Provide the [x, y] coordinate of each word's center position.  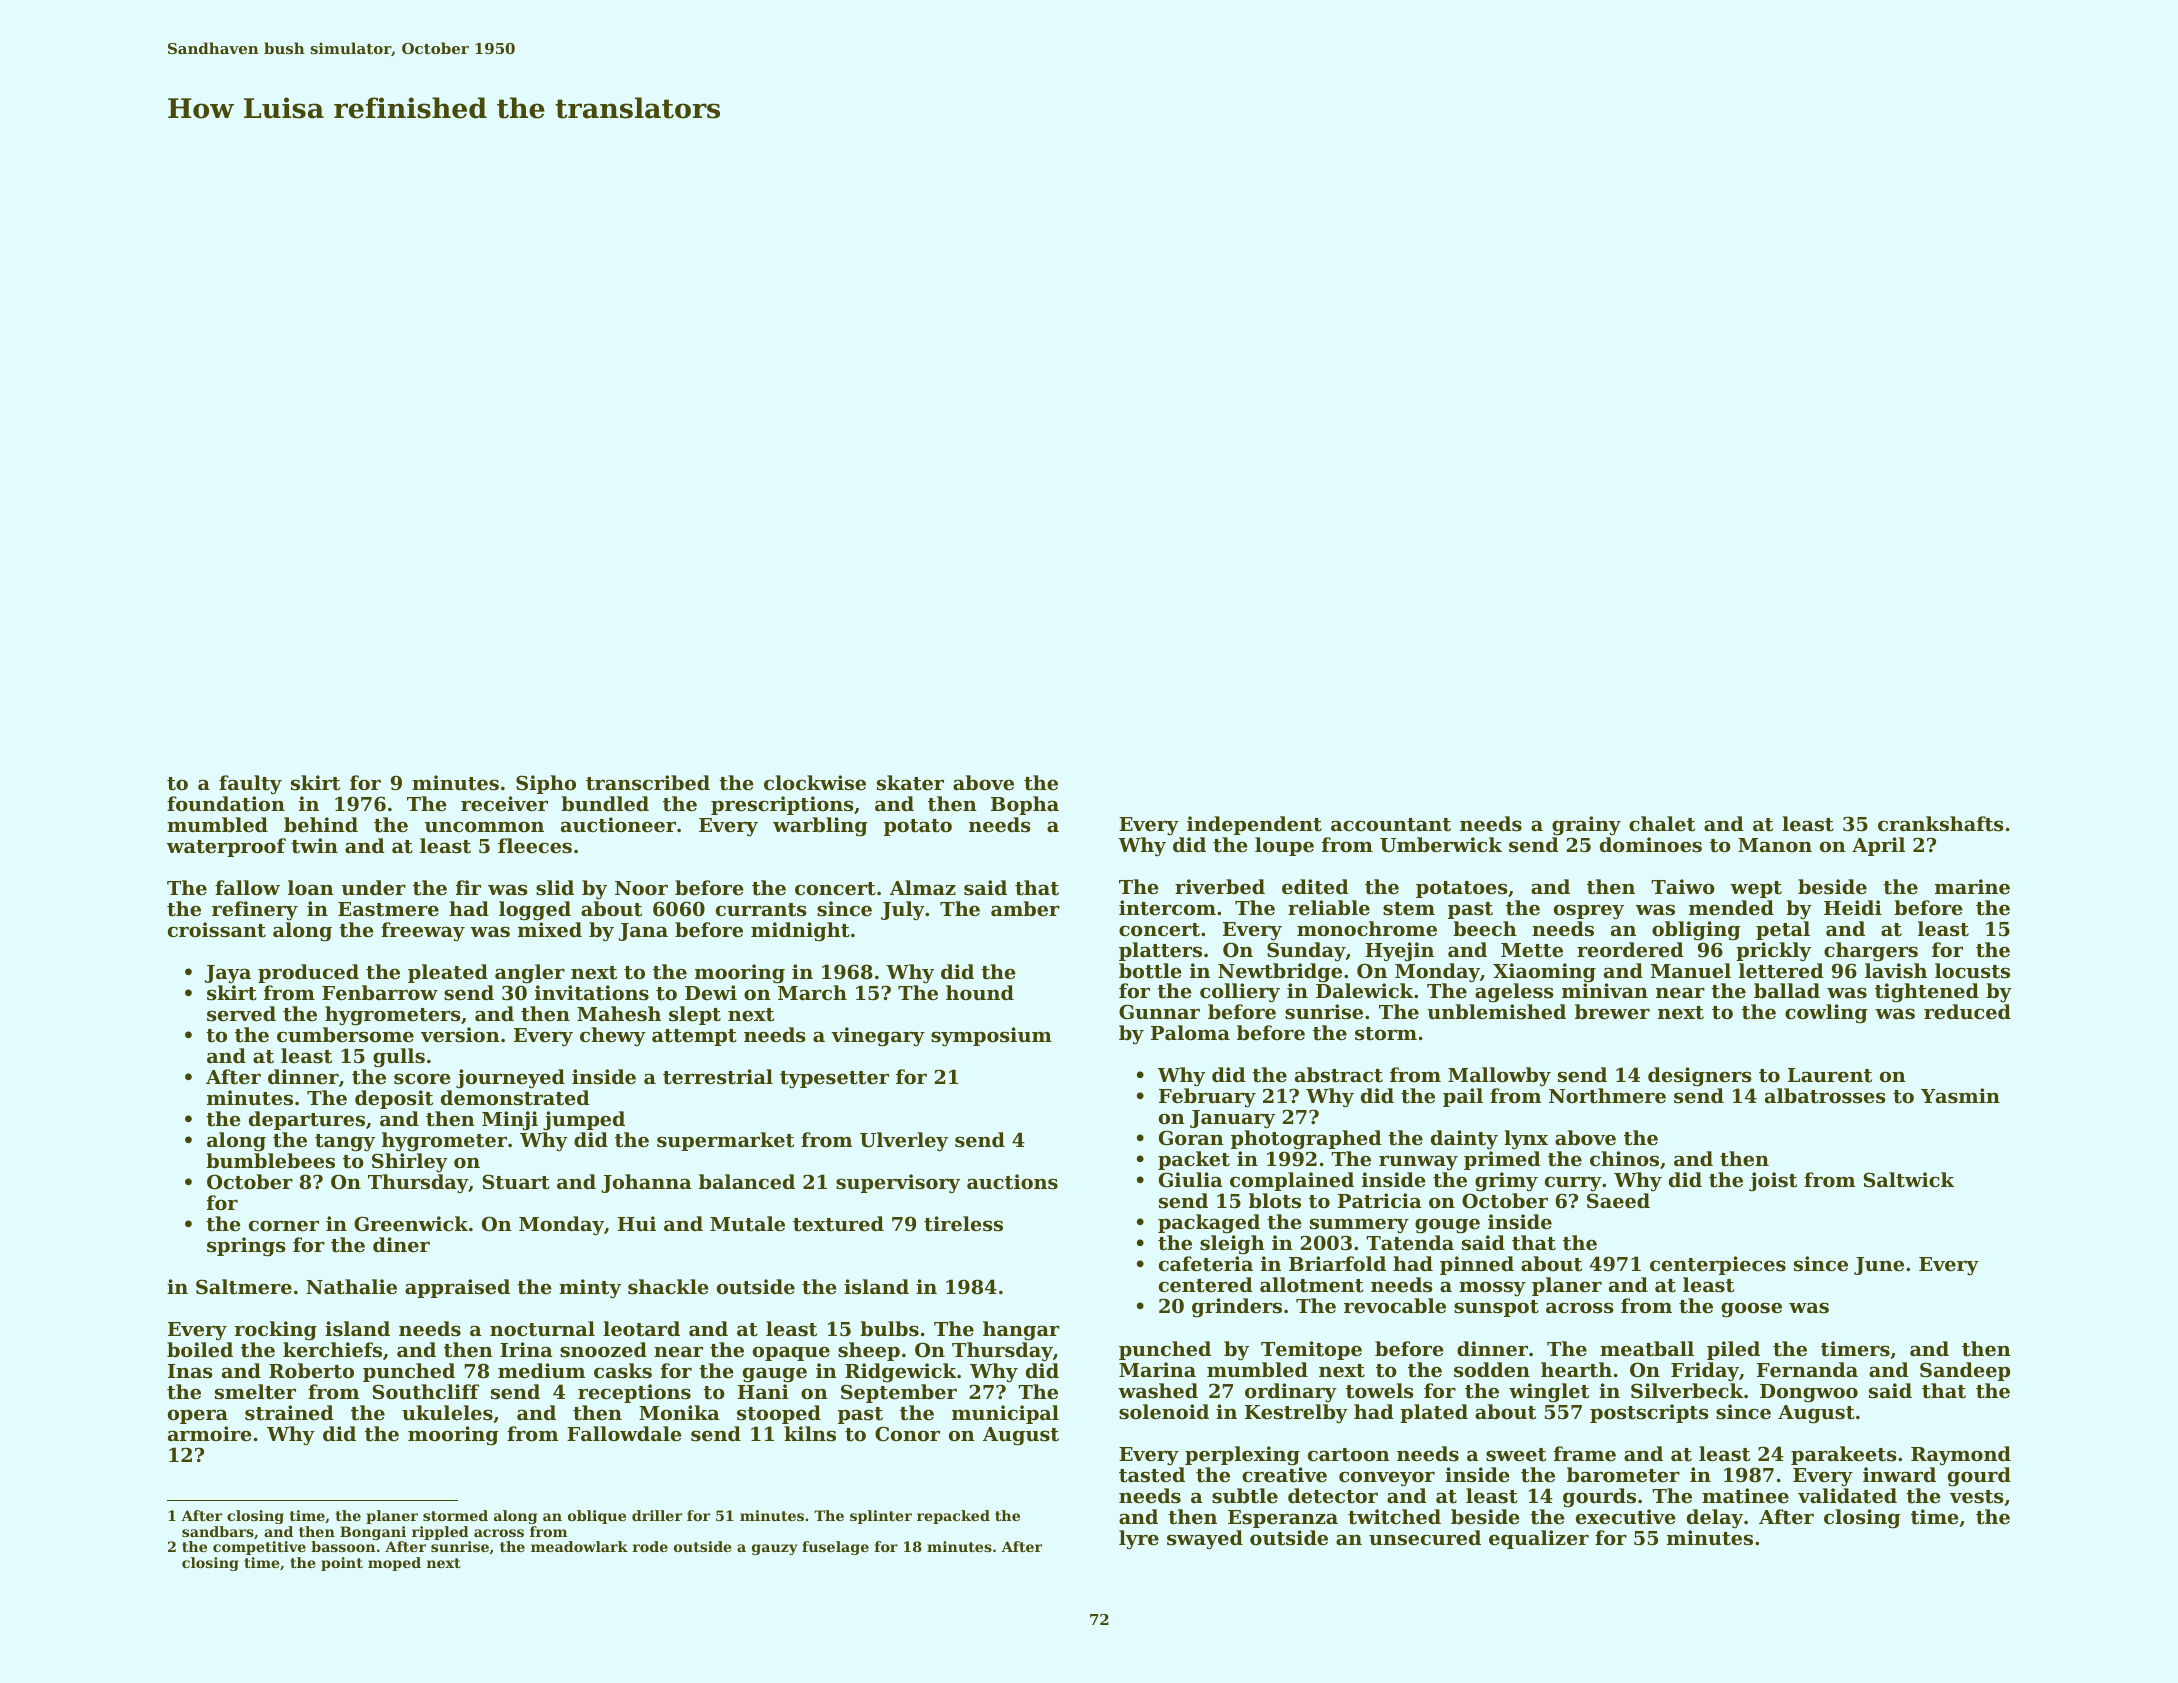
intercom [1167, 908]
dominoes [1651, 844]
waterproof [226, 847]
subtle [1245, 1496]
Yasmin [1960, 1096]
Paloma [1190, 1032]
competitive [259, 1548]
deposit [394, 1099]
